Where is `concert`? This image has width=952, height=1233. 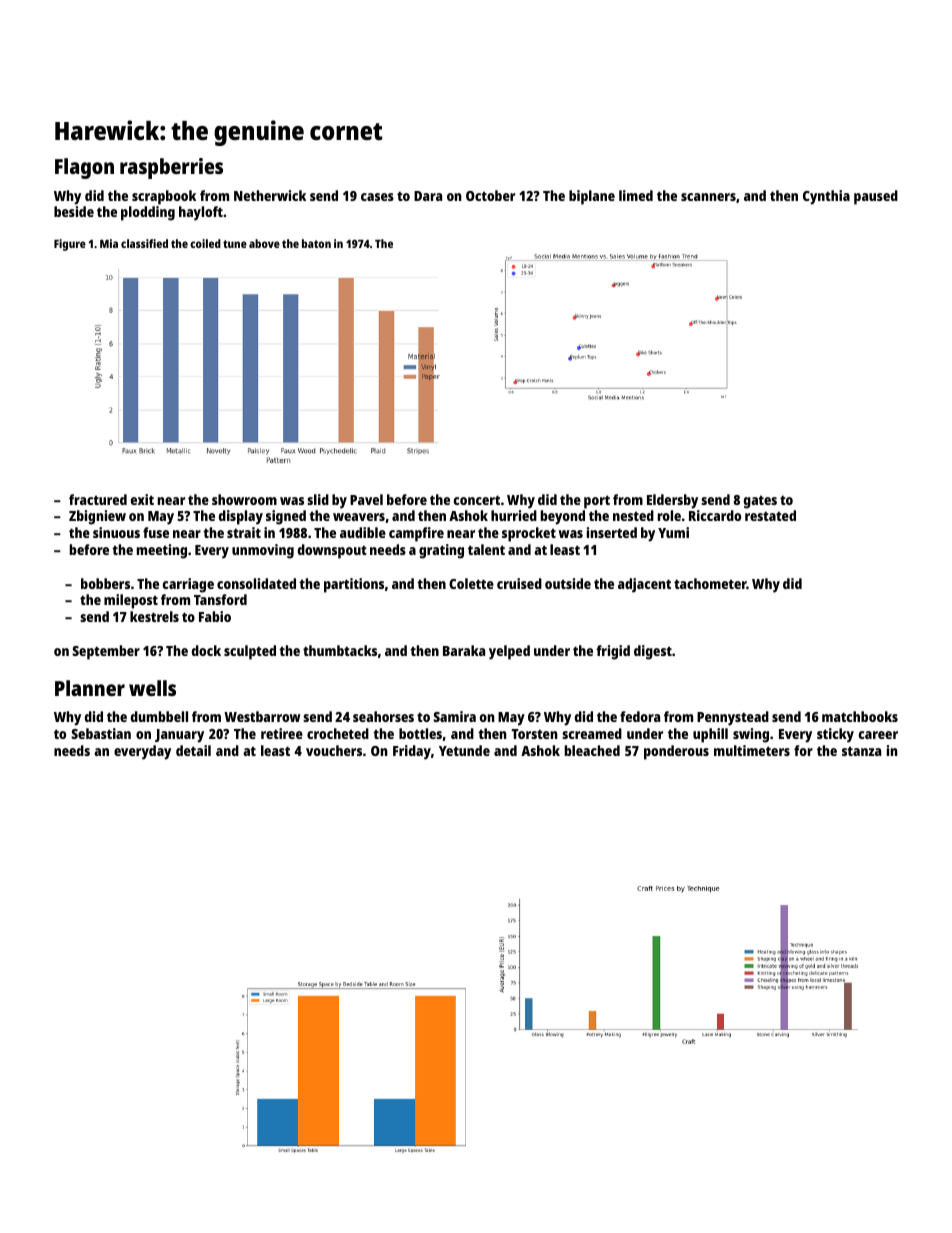
concert is located at coordinates (477, 500).
